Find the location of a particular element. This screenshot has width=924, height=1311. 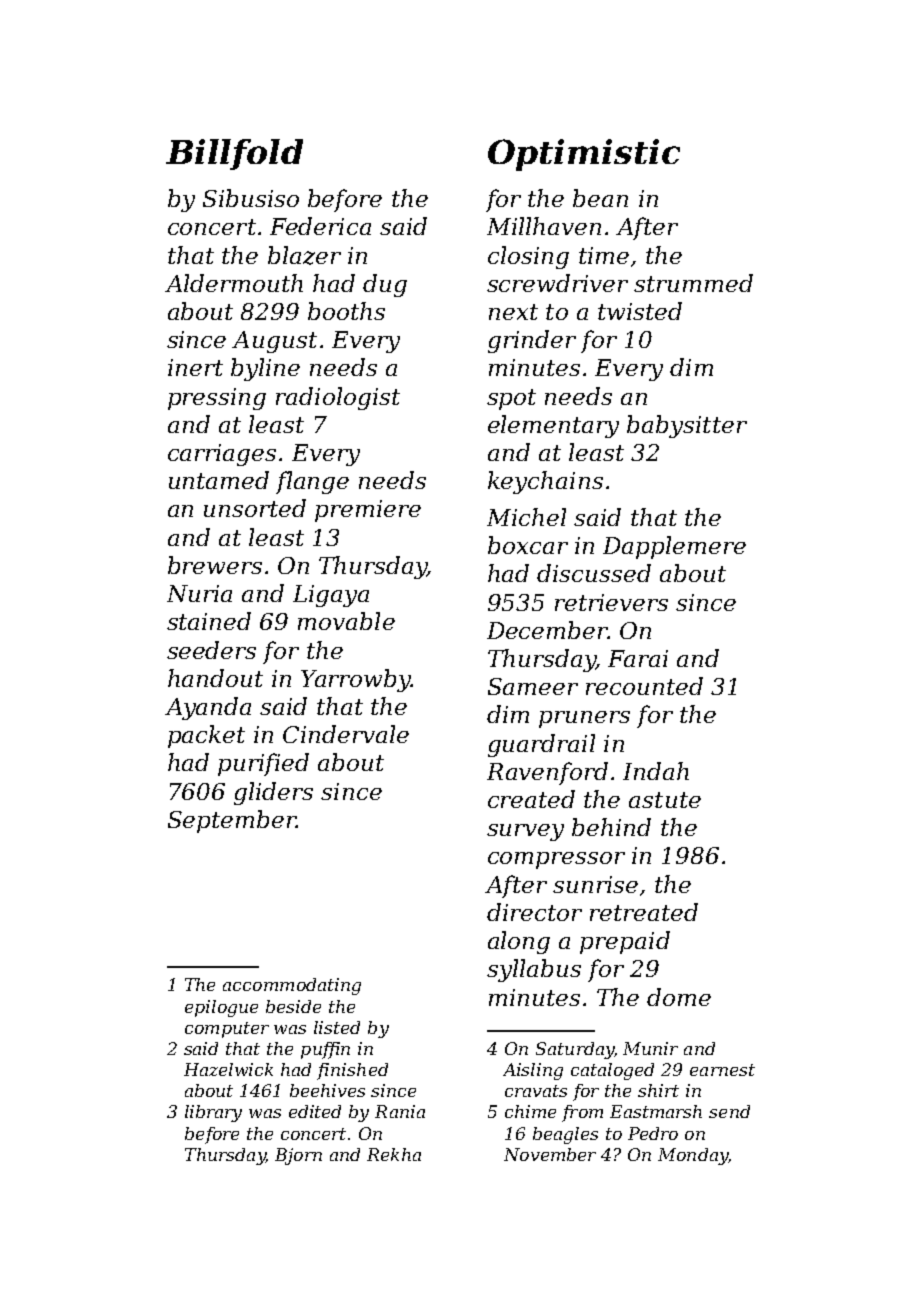

keychains is located at coordinates (545, 482).
